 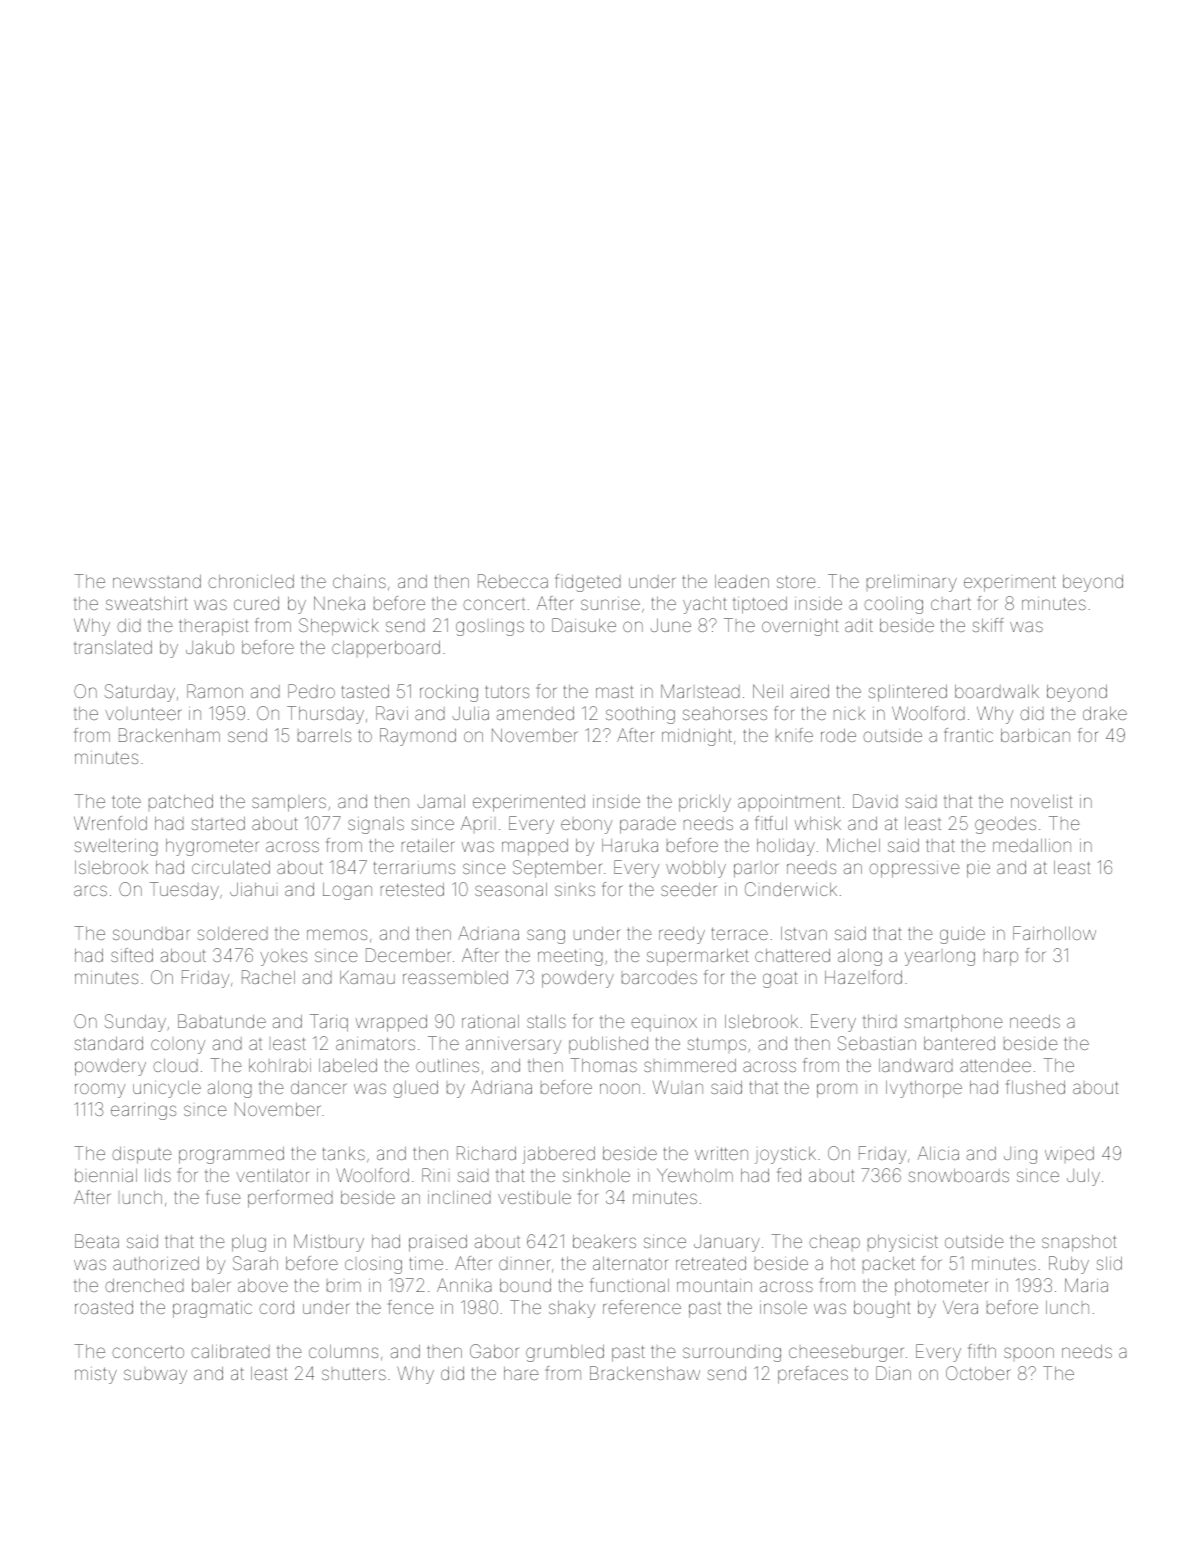 What do you see at coordinates (893, 605) in the screenshot?
I see `cooling` at bounding box center [893, 605].
